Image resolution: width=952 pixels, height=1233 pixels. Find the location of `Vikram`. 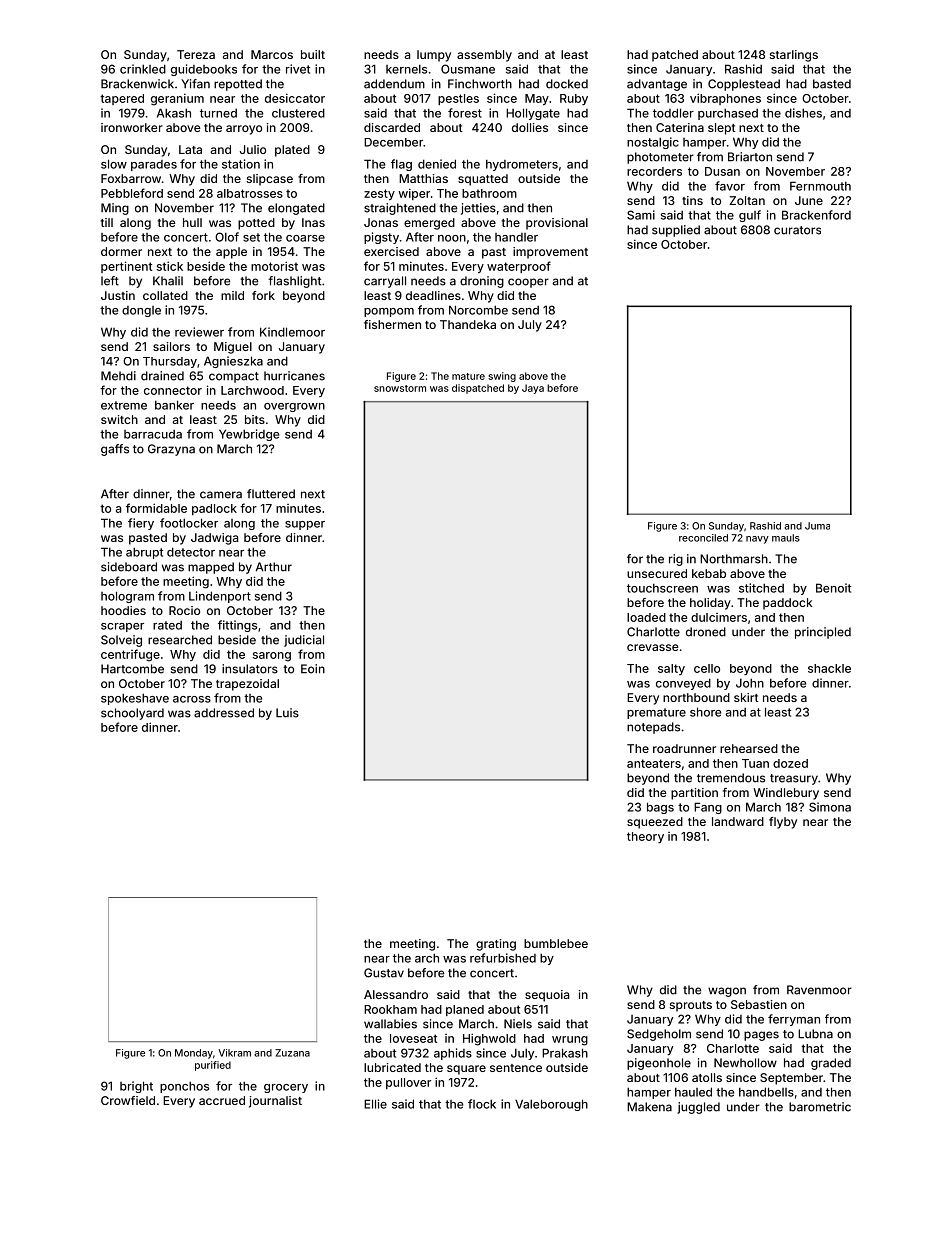

Vikram is located at coordinates (234, 1053).
